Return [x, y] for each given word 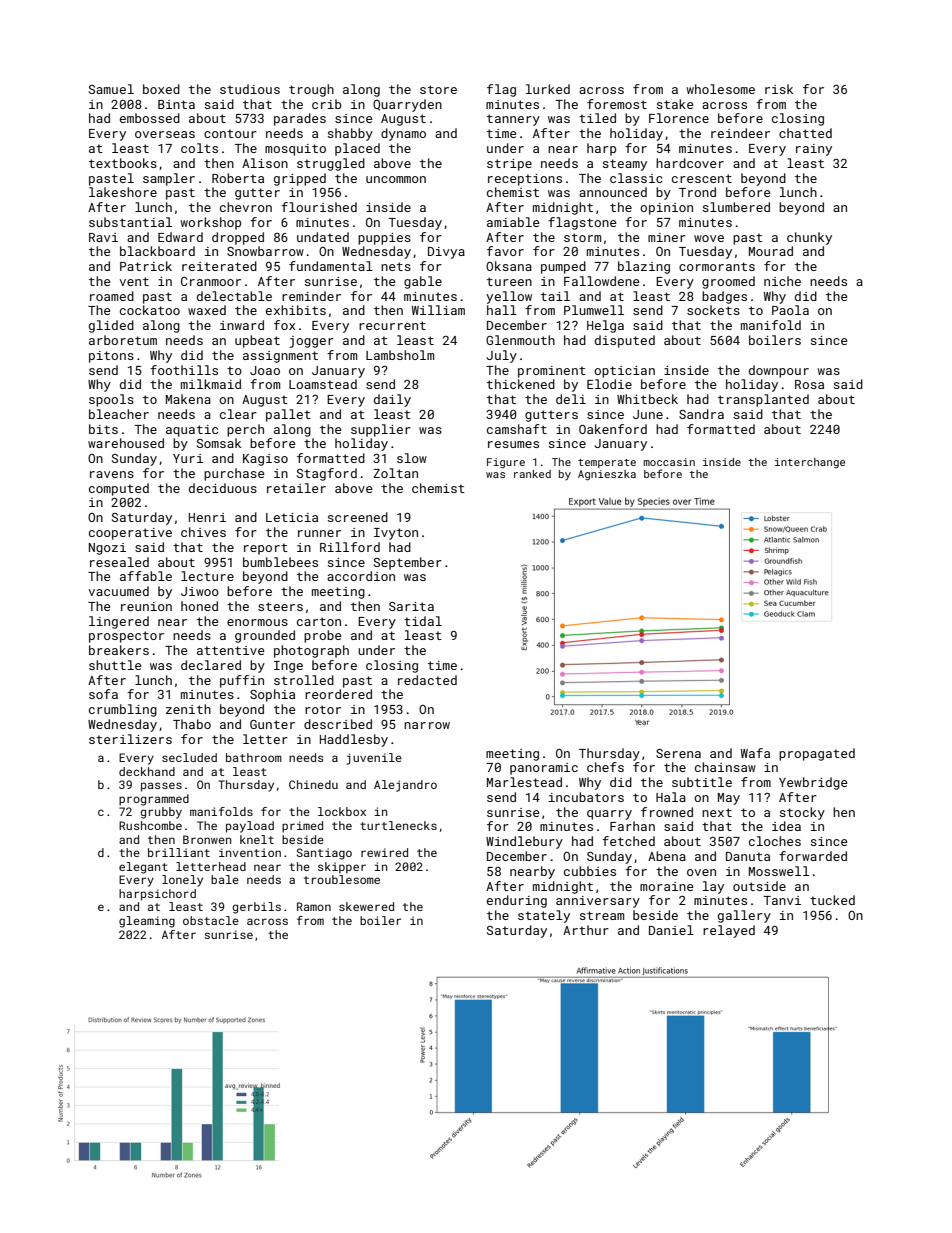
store [438, 89]
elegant [143, 868]
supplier [381, 430]
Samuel [111, 89]
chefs [605, 767]
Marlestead [524, 782]
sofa [103, 694]
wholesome [720, 89]
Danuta [748, 856]
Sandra [701, 414]
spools [111, 400]
